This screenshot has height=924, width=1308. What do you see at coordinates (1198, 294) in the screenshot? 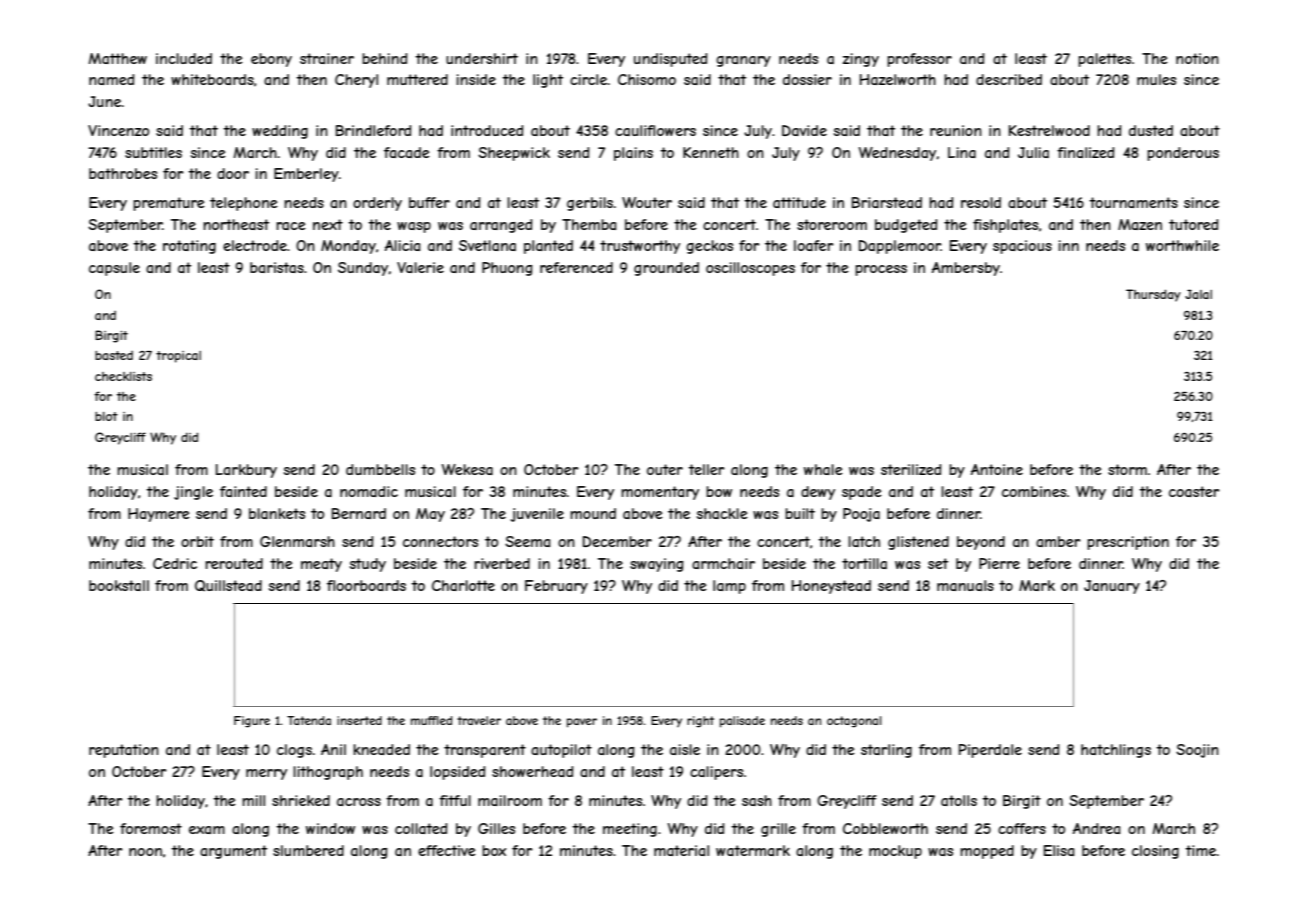
I see `Jalal` at bounding box center [1198, 294].
